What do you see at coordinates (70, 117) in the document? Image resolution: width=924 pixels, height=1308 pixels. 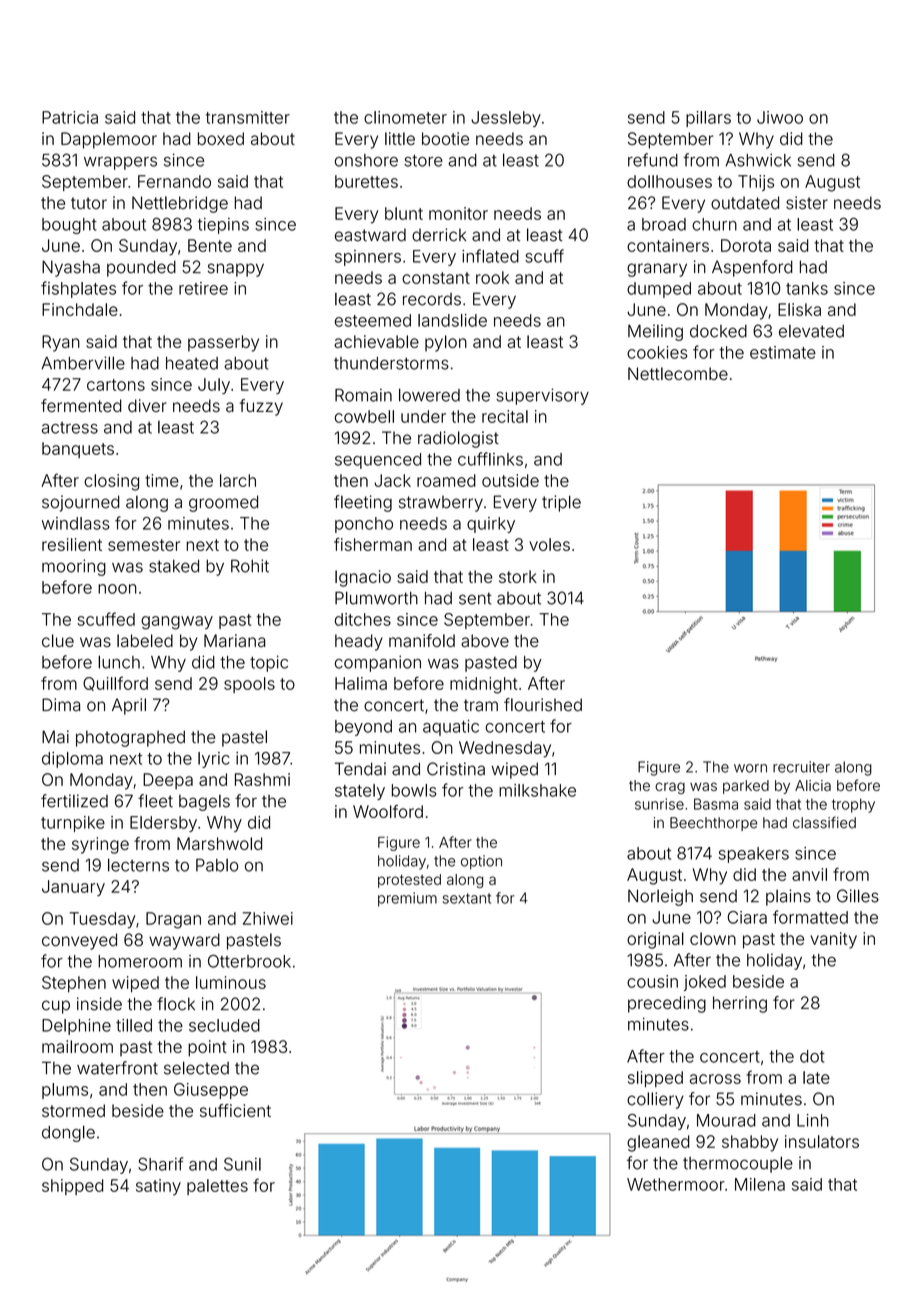 I see `Patricia` at bounding box center [70, 117].
